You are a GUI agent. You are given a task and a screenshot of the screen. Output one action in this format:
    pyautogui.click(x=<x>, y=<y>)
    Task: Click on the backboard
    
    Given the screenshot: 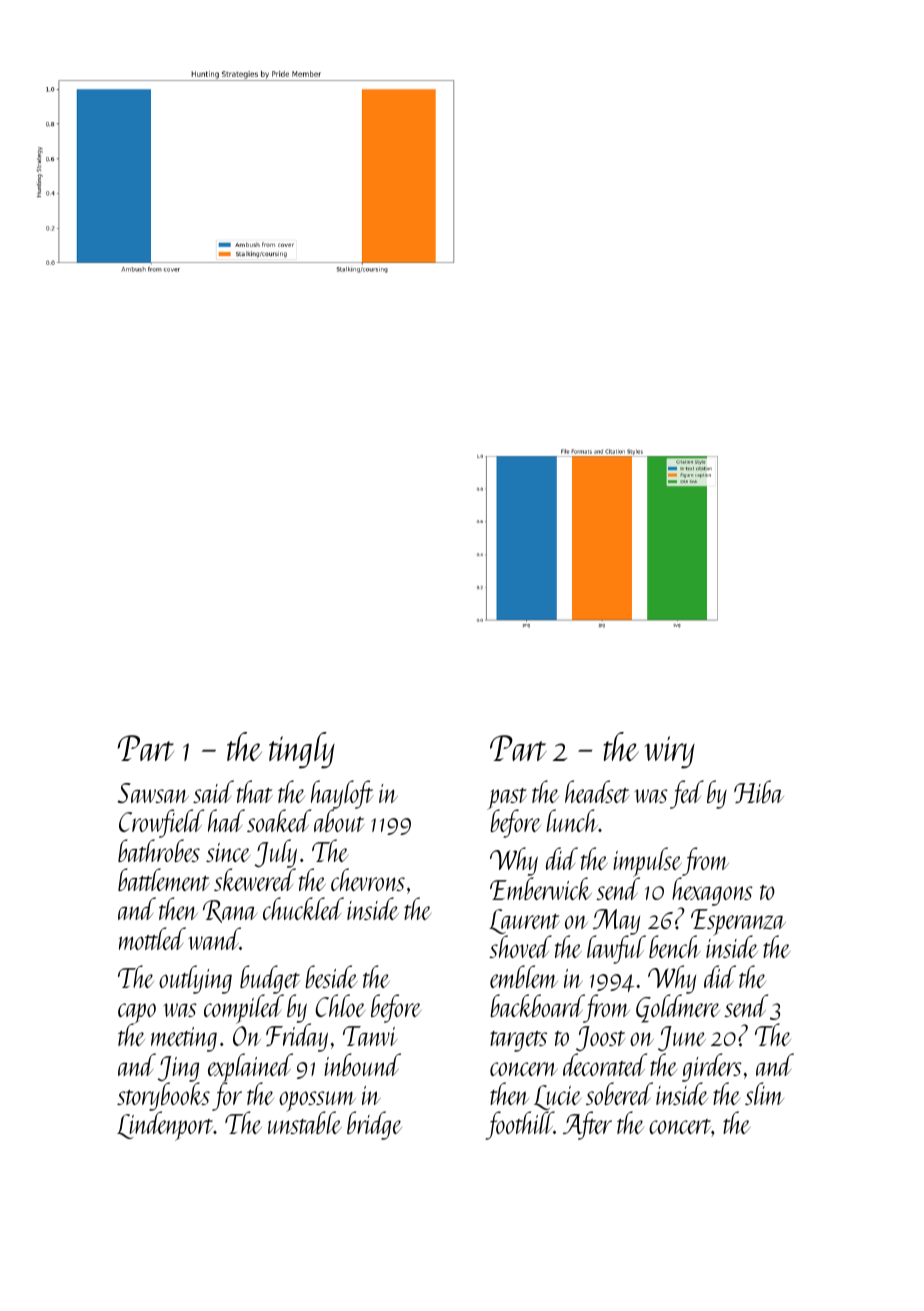 What is the action you would take?
    pyautogui.click(x=537, y=1005)
